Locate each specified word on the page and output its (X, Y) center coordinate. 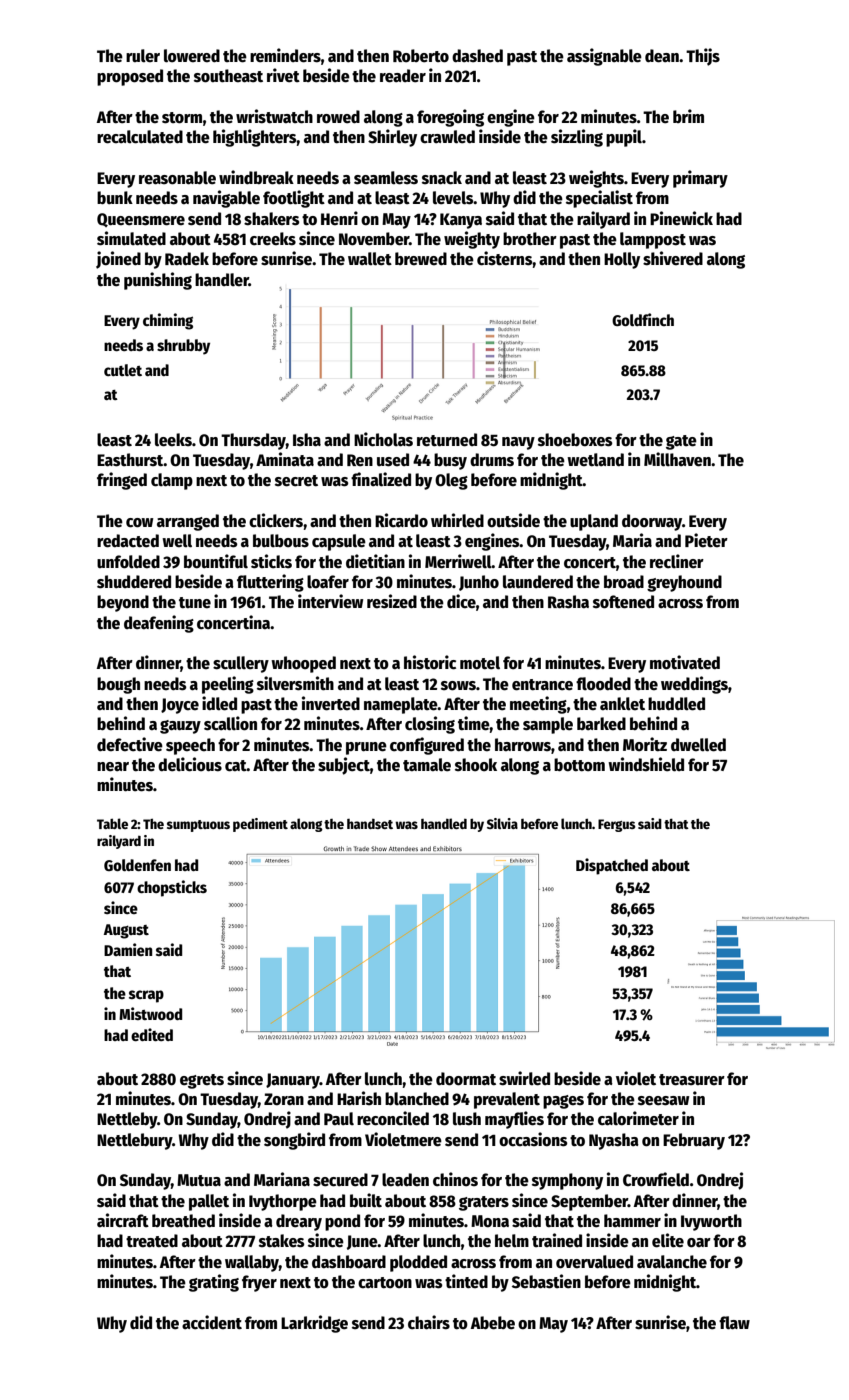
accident (212, 1322)
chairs (429, 1322)
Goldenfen (137, 865)
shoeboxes (575, 440)
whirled (457, 520)
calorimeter (638, 1118)
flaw (734, 1323)
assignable (604, 57)
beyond (123, 603)
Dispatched (612, 866)
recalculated (140, 137)
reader (403, 76)
